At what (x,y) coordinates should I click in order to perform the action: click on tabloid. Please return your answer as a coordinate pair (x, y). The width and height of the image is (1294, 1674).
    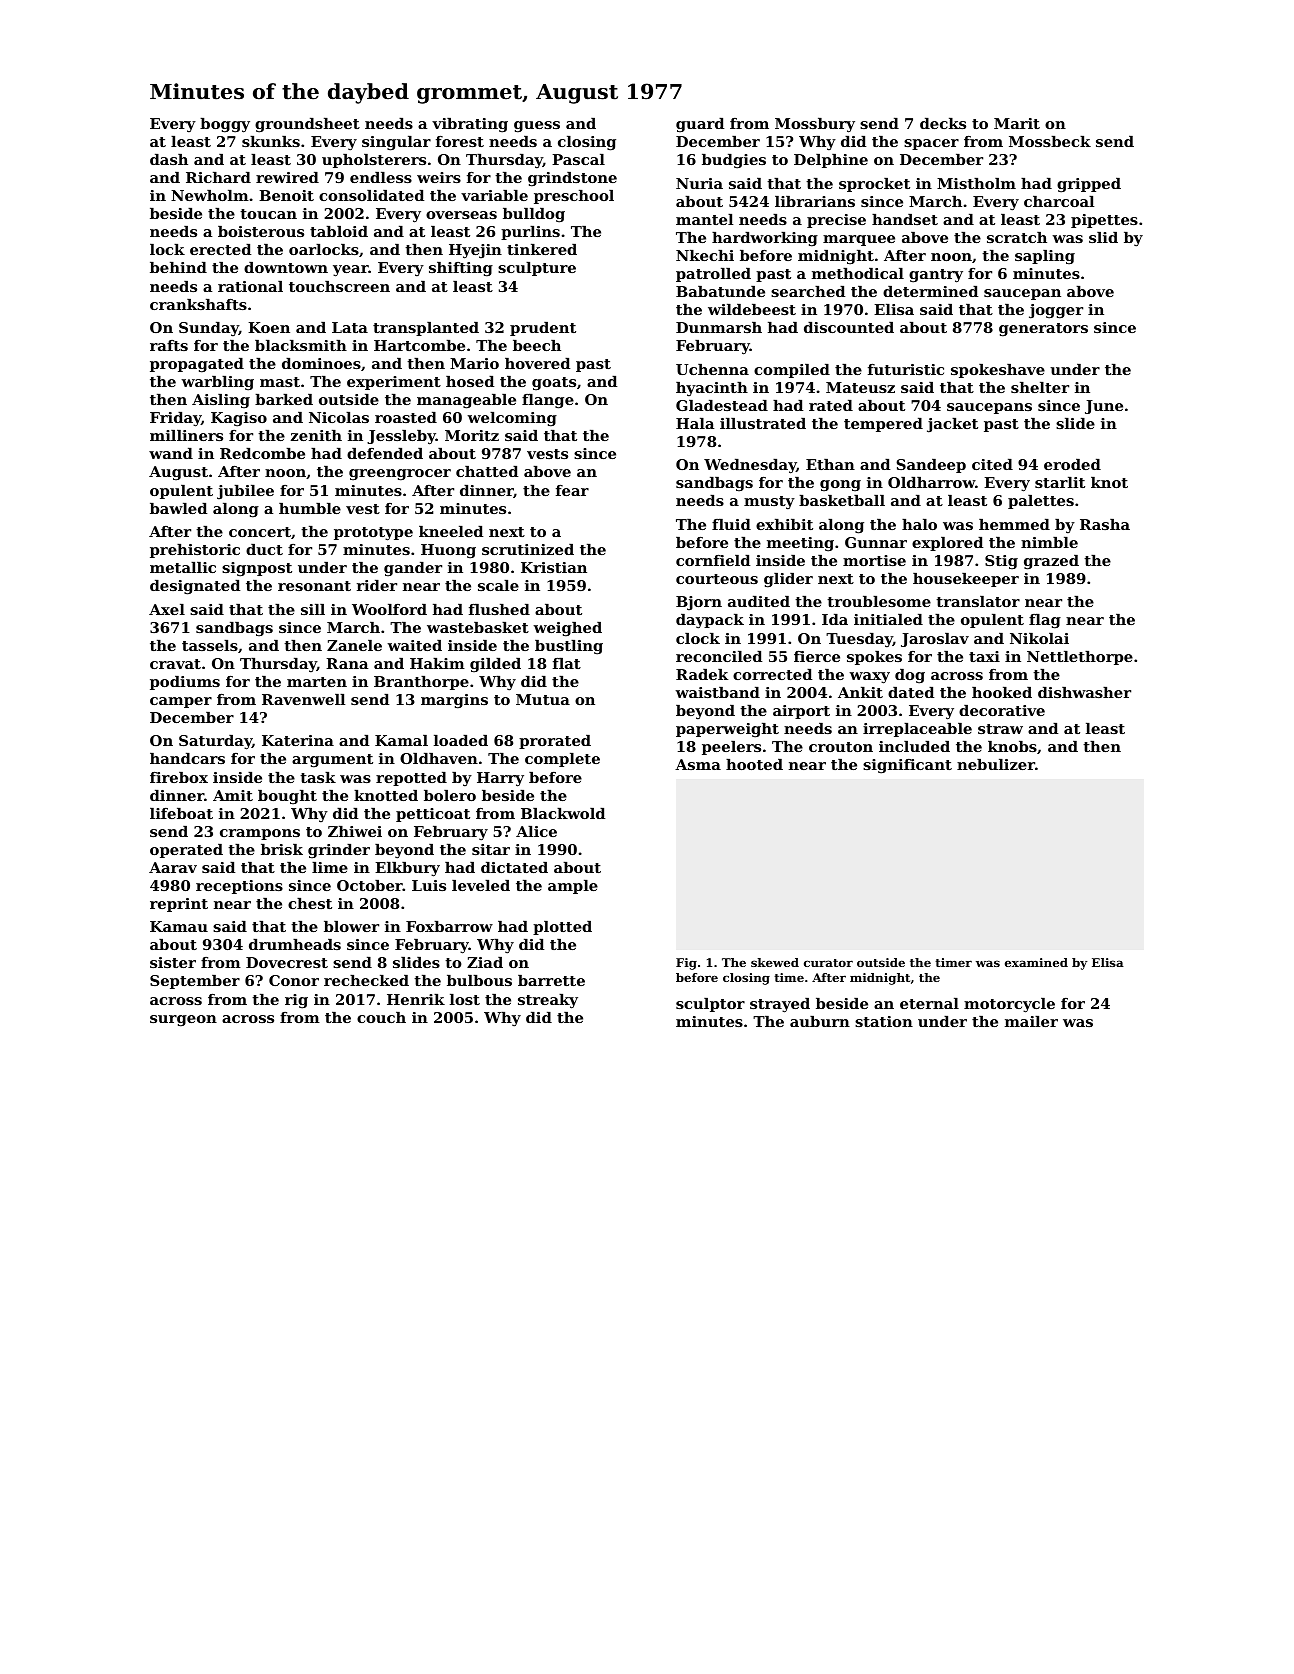
    Looking at the image, I should click on (339, 231).
